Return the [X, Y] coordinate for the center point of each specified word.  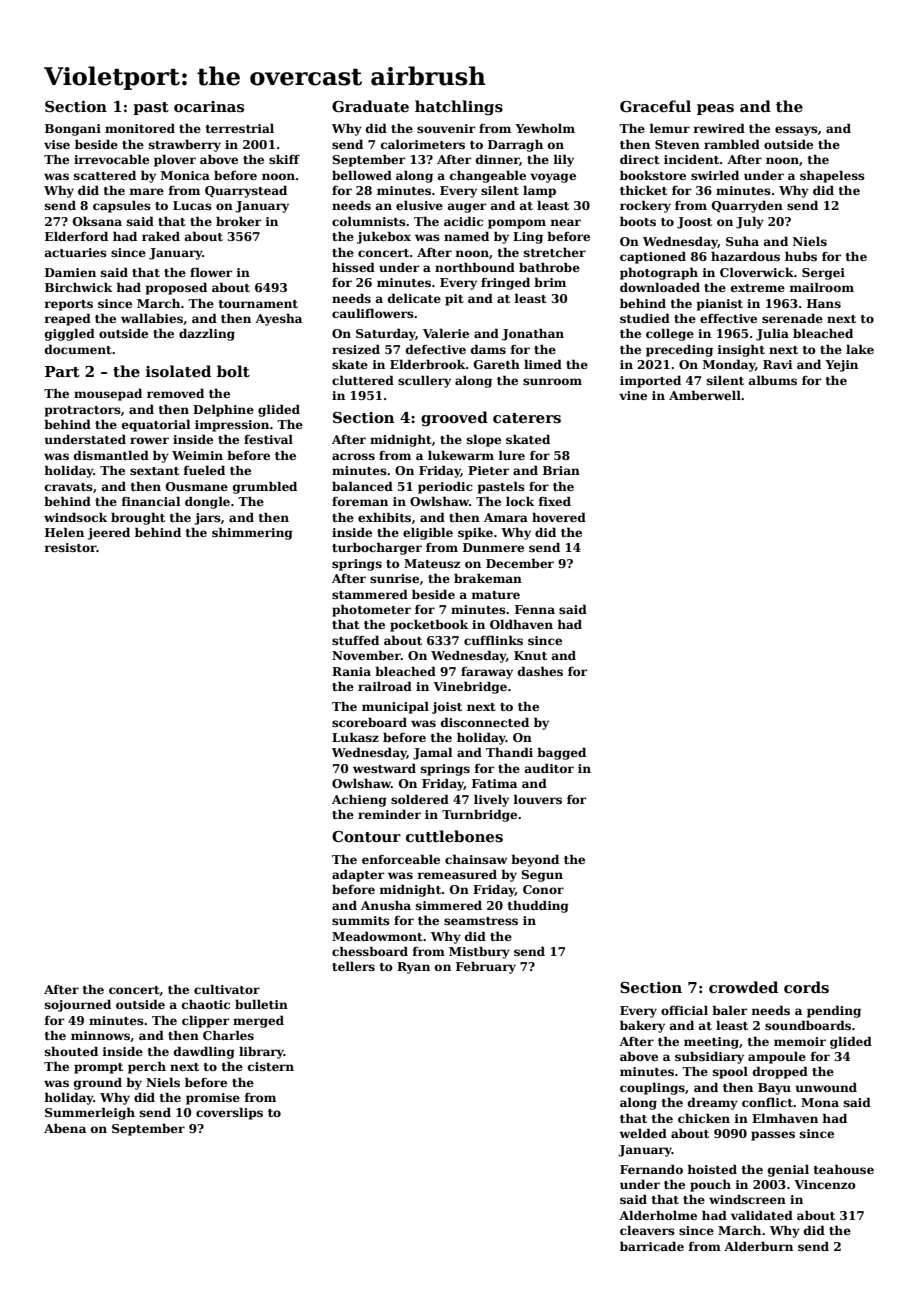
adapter [358, 875]
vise [57, 144]
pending [834, 1011]
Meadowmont [377, 936]
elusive [419, 205]
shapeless [832, 176]
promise [213, 1099]
